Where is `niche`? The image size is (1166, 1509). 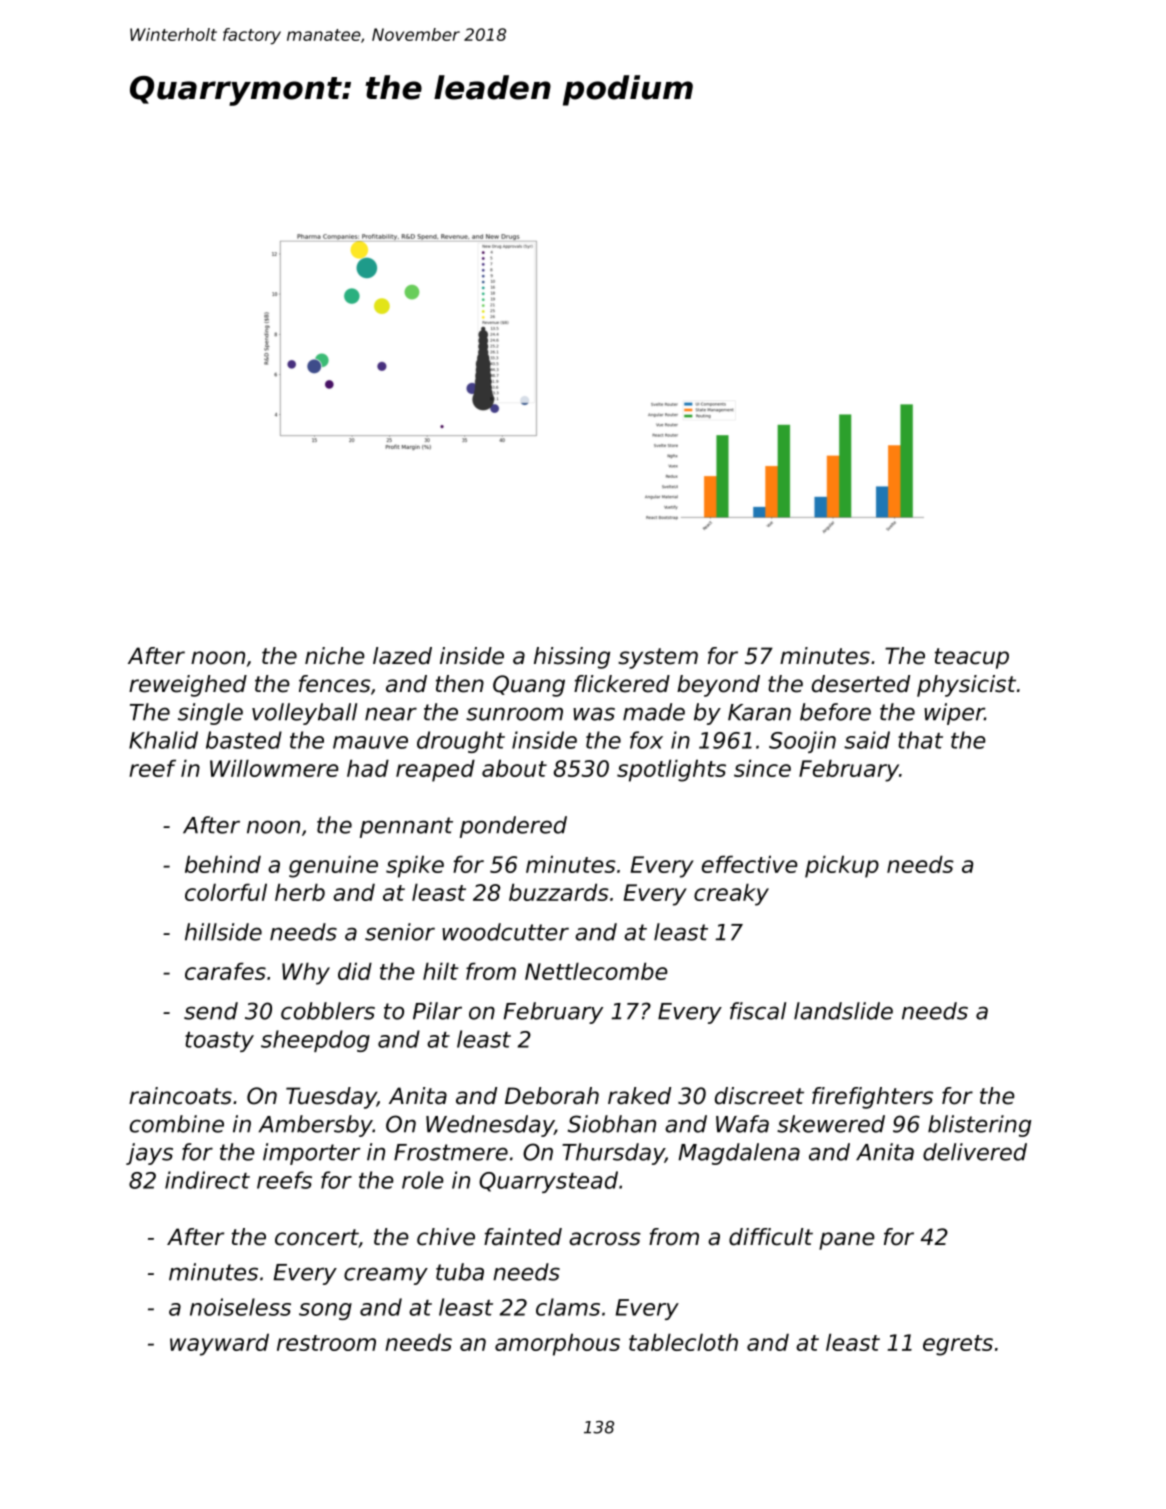
niche is located at coordinates (335, 656).
